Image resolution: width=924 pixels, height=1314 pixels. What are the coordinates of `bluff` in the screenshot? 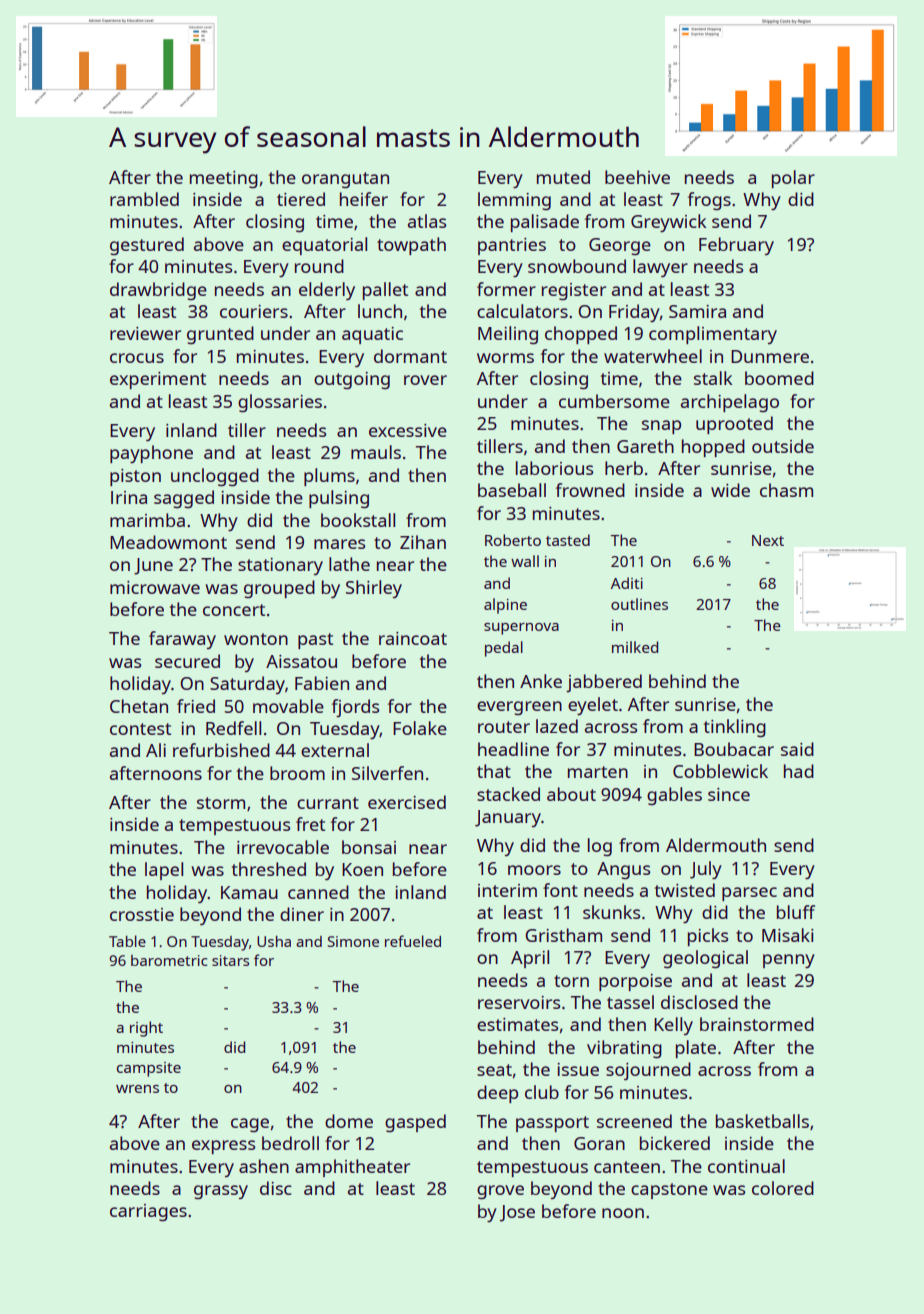 It's located at (796, 912).
